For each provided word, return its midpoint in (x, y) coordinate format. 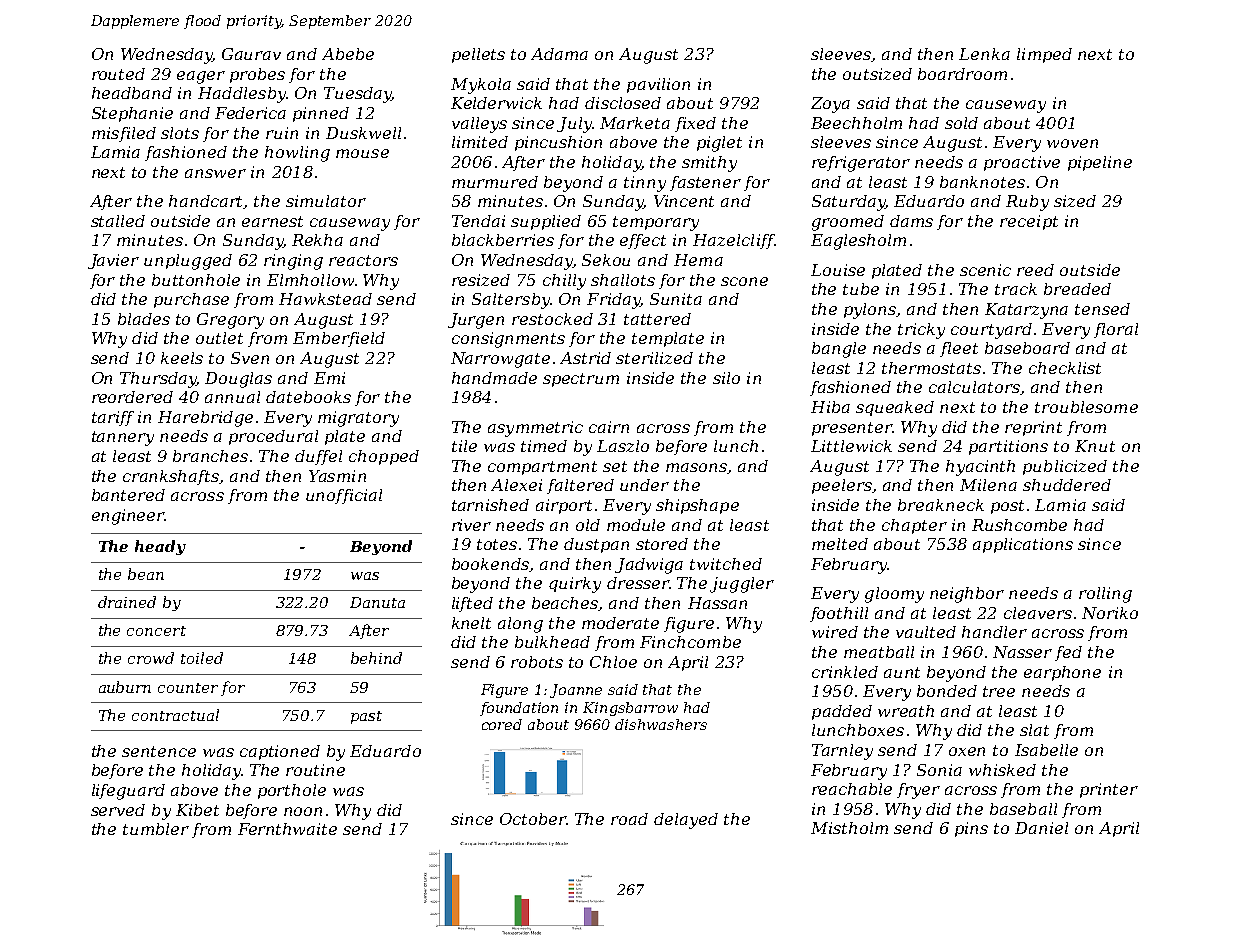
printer (1109, 790)
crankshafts (171, 477)
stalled (118, 221)
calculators (974, 387)
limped (1044, 55)
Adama (559, 54)
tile (464, 446)
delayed (686, 821)
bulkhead (552, 642)
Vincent (684, 201)
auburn (125, 687)
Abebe (348, 54)
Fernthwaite (287, 829)
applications (1023, 545)
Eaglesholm (858, 242)
